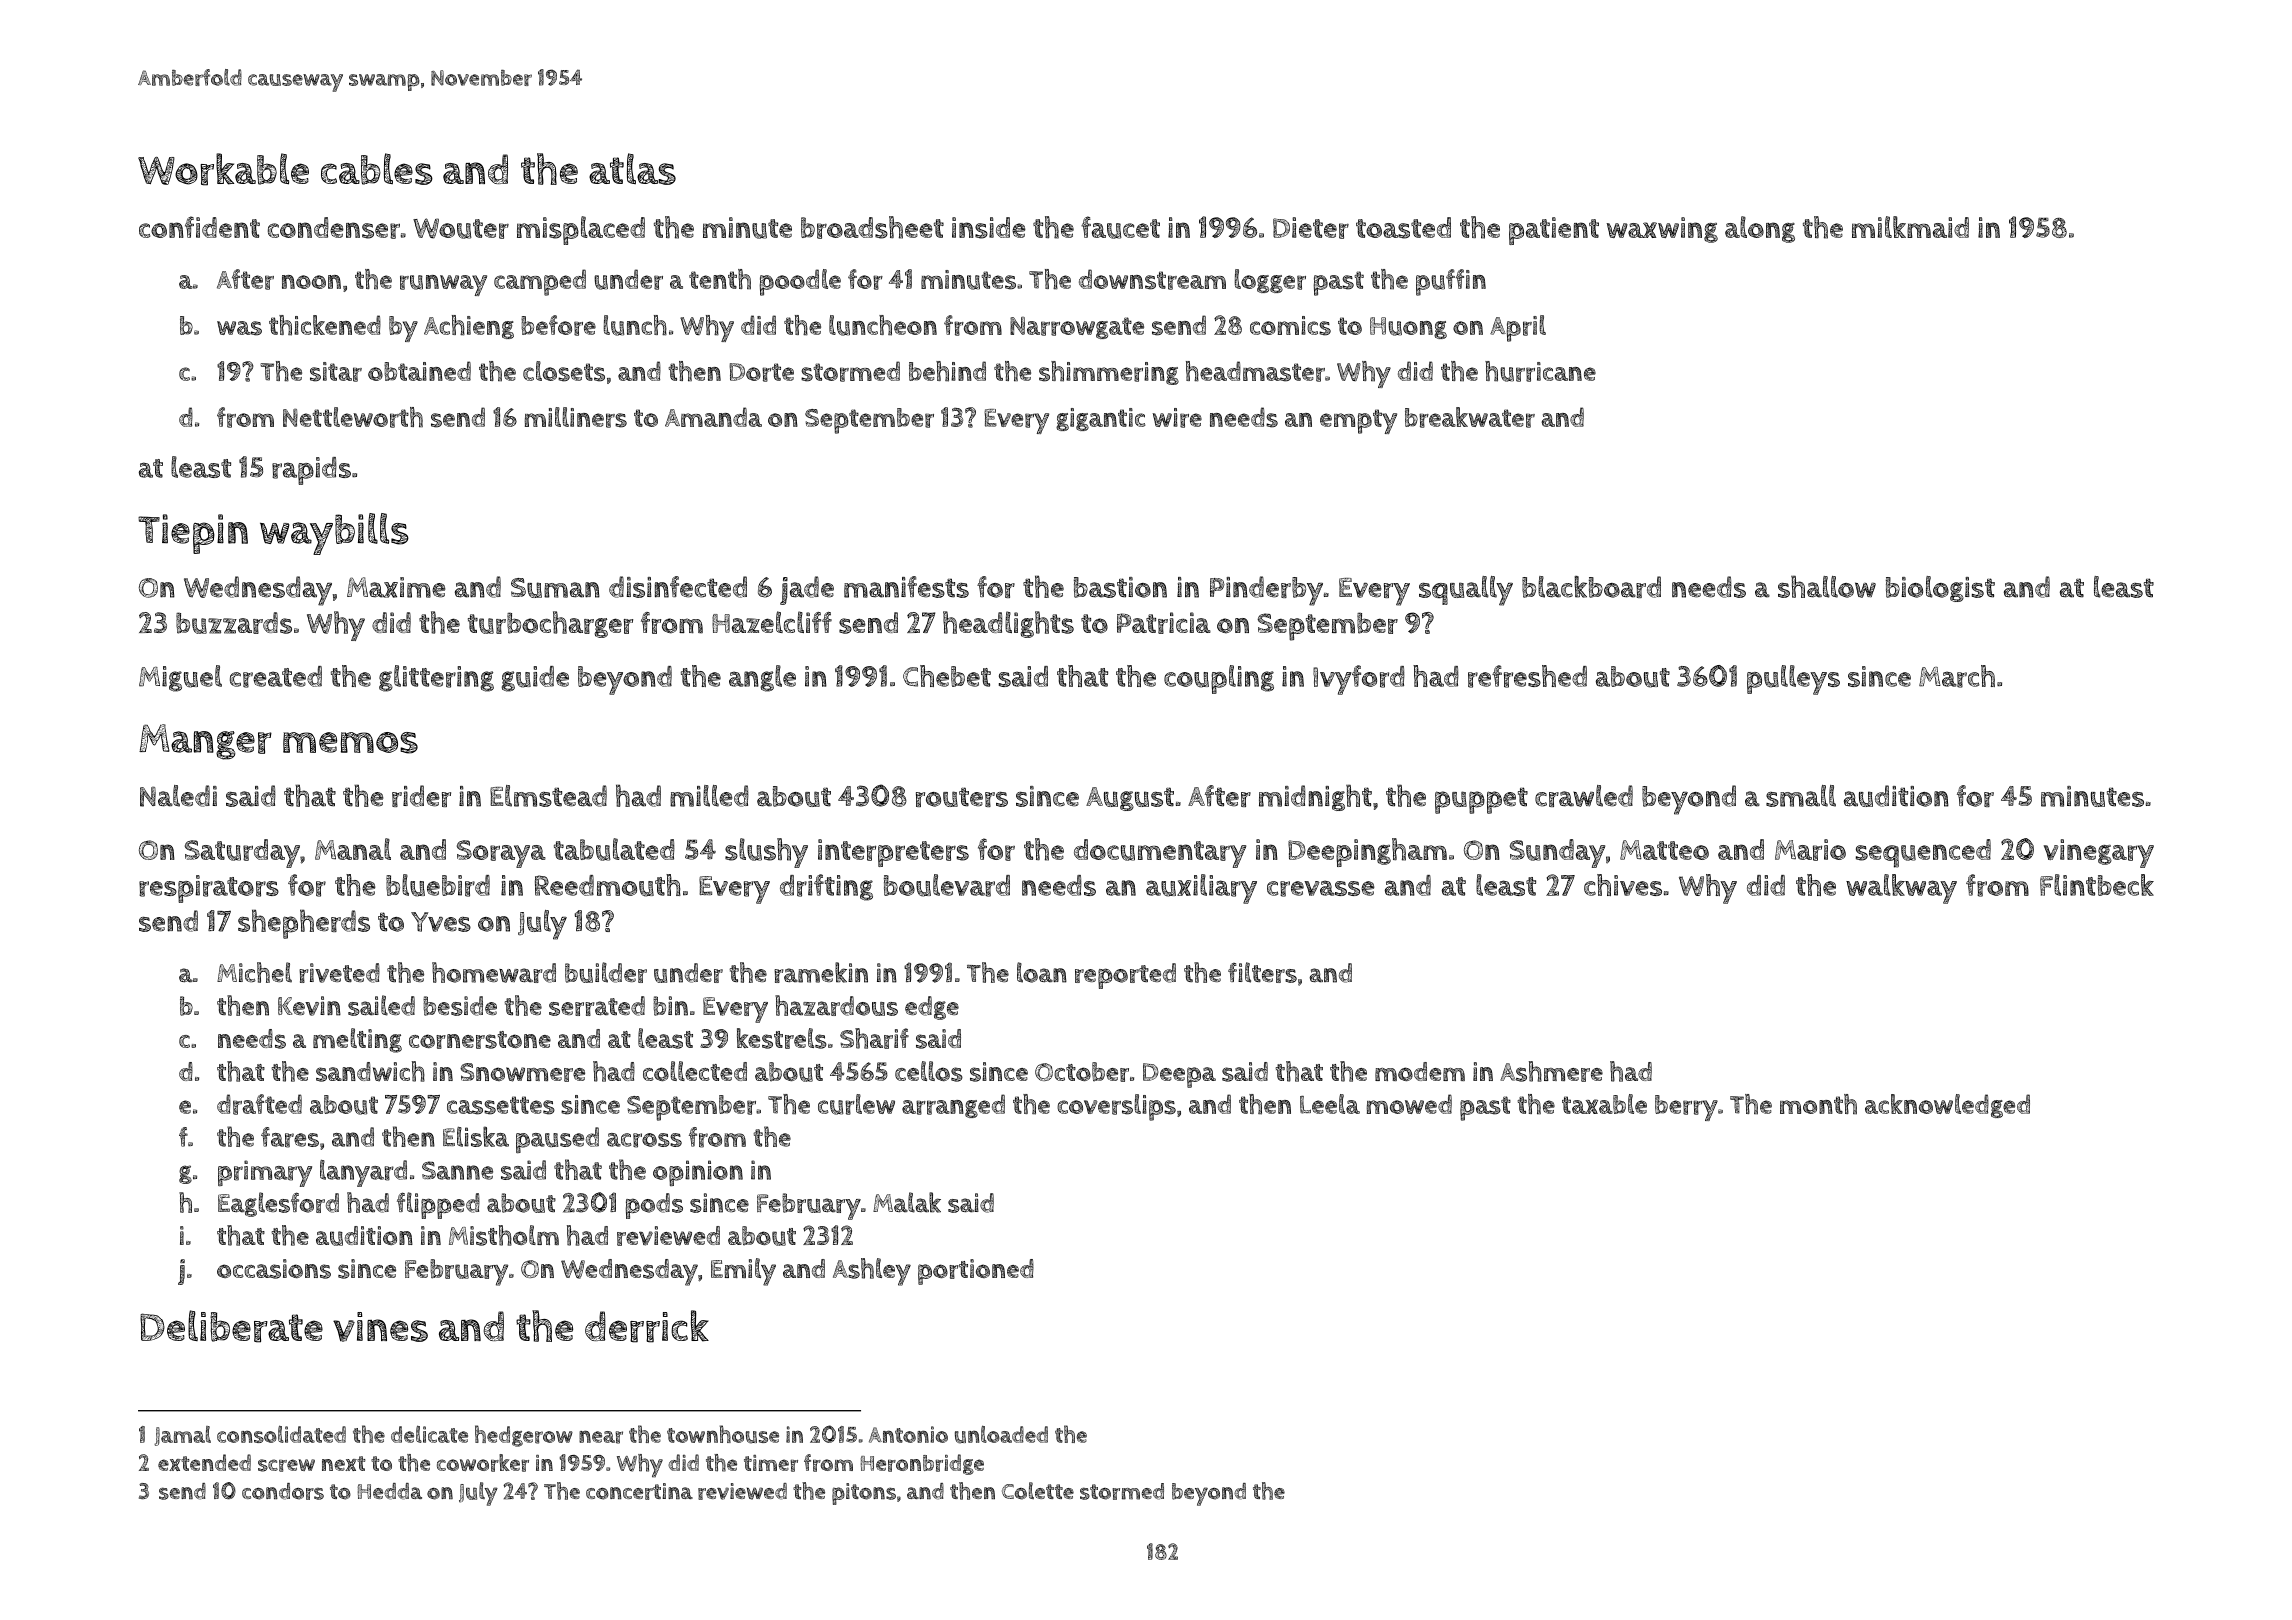 This screenshot has height=1620, width=2292. What do you see at coordinates (483, 1463) in the screenshot?
I see `coworker` at bounding box center [483, 1463].
